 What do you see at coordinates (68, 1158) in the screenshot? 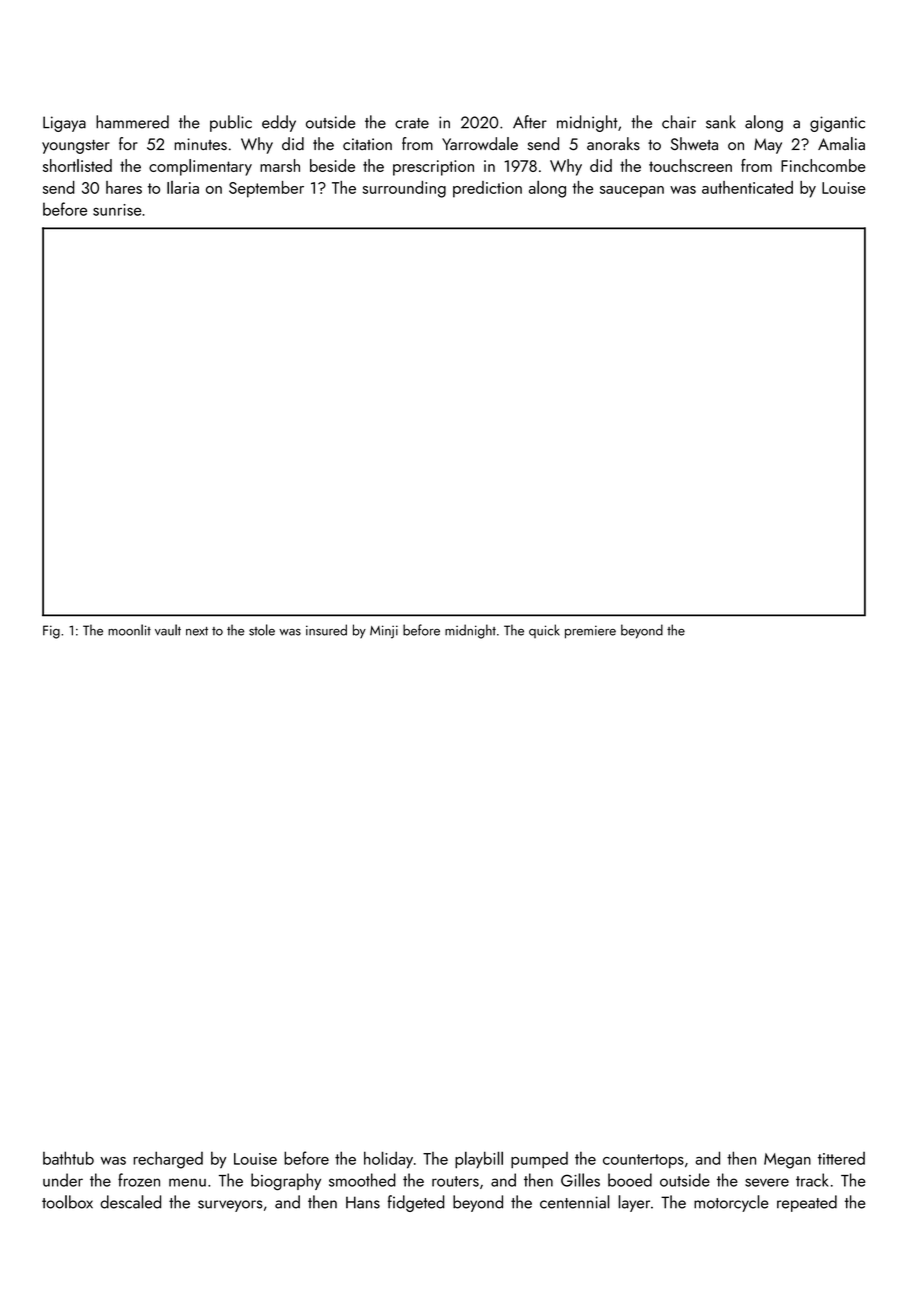
I see `bathtub` at bounding box center [68, 1158].
